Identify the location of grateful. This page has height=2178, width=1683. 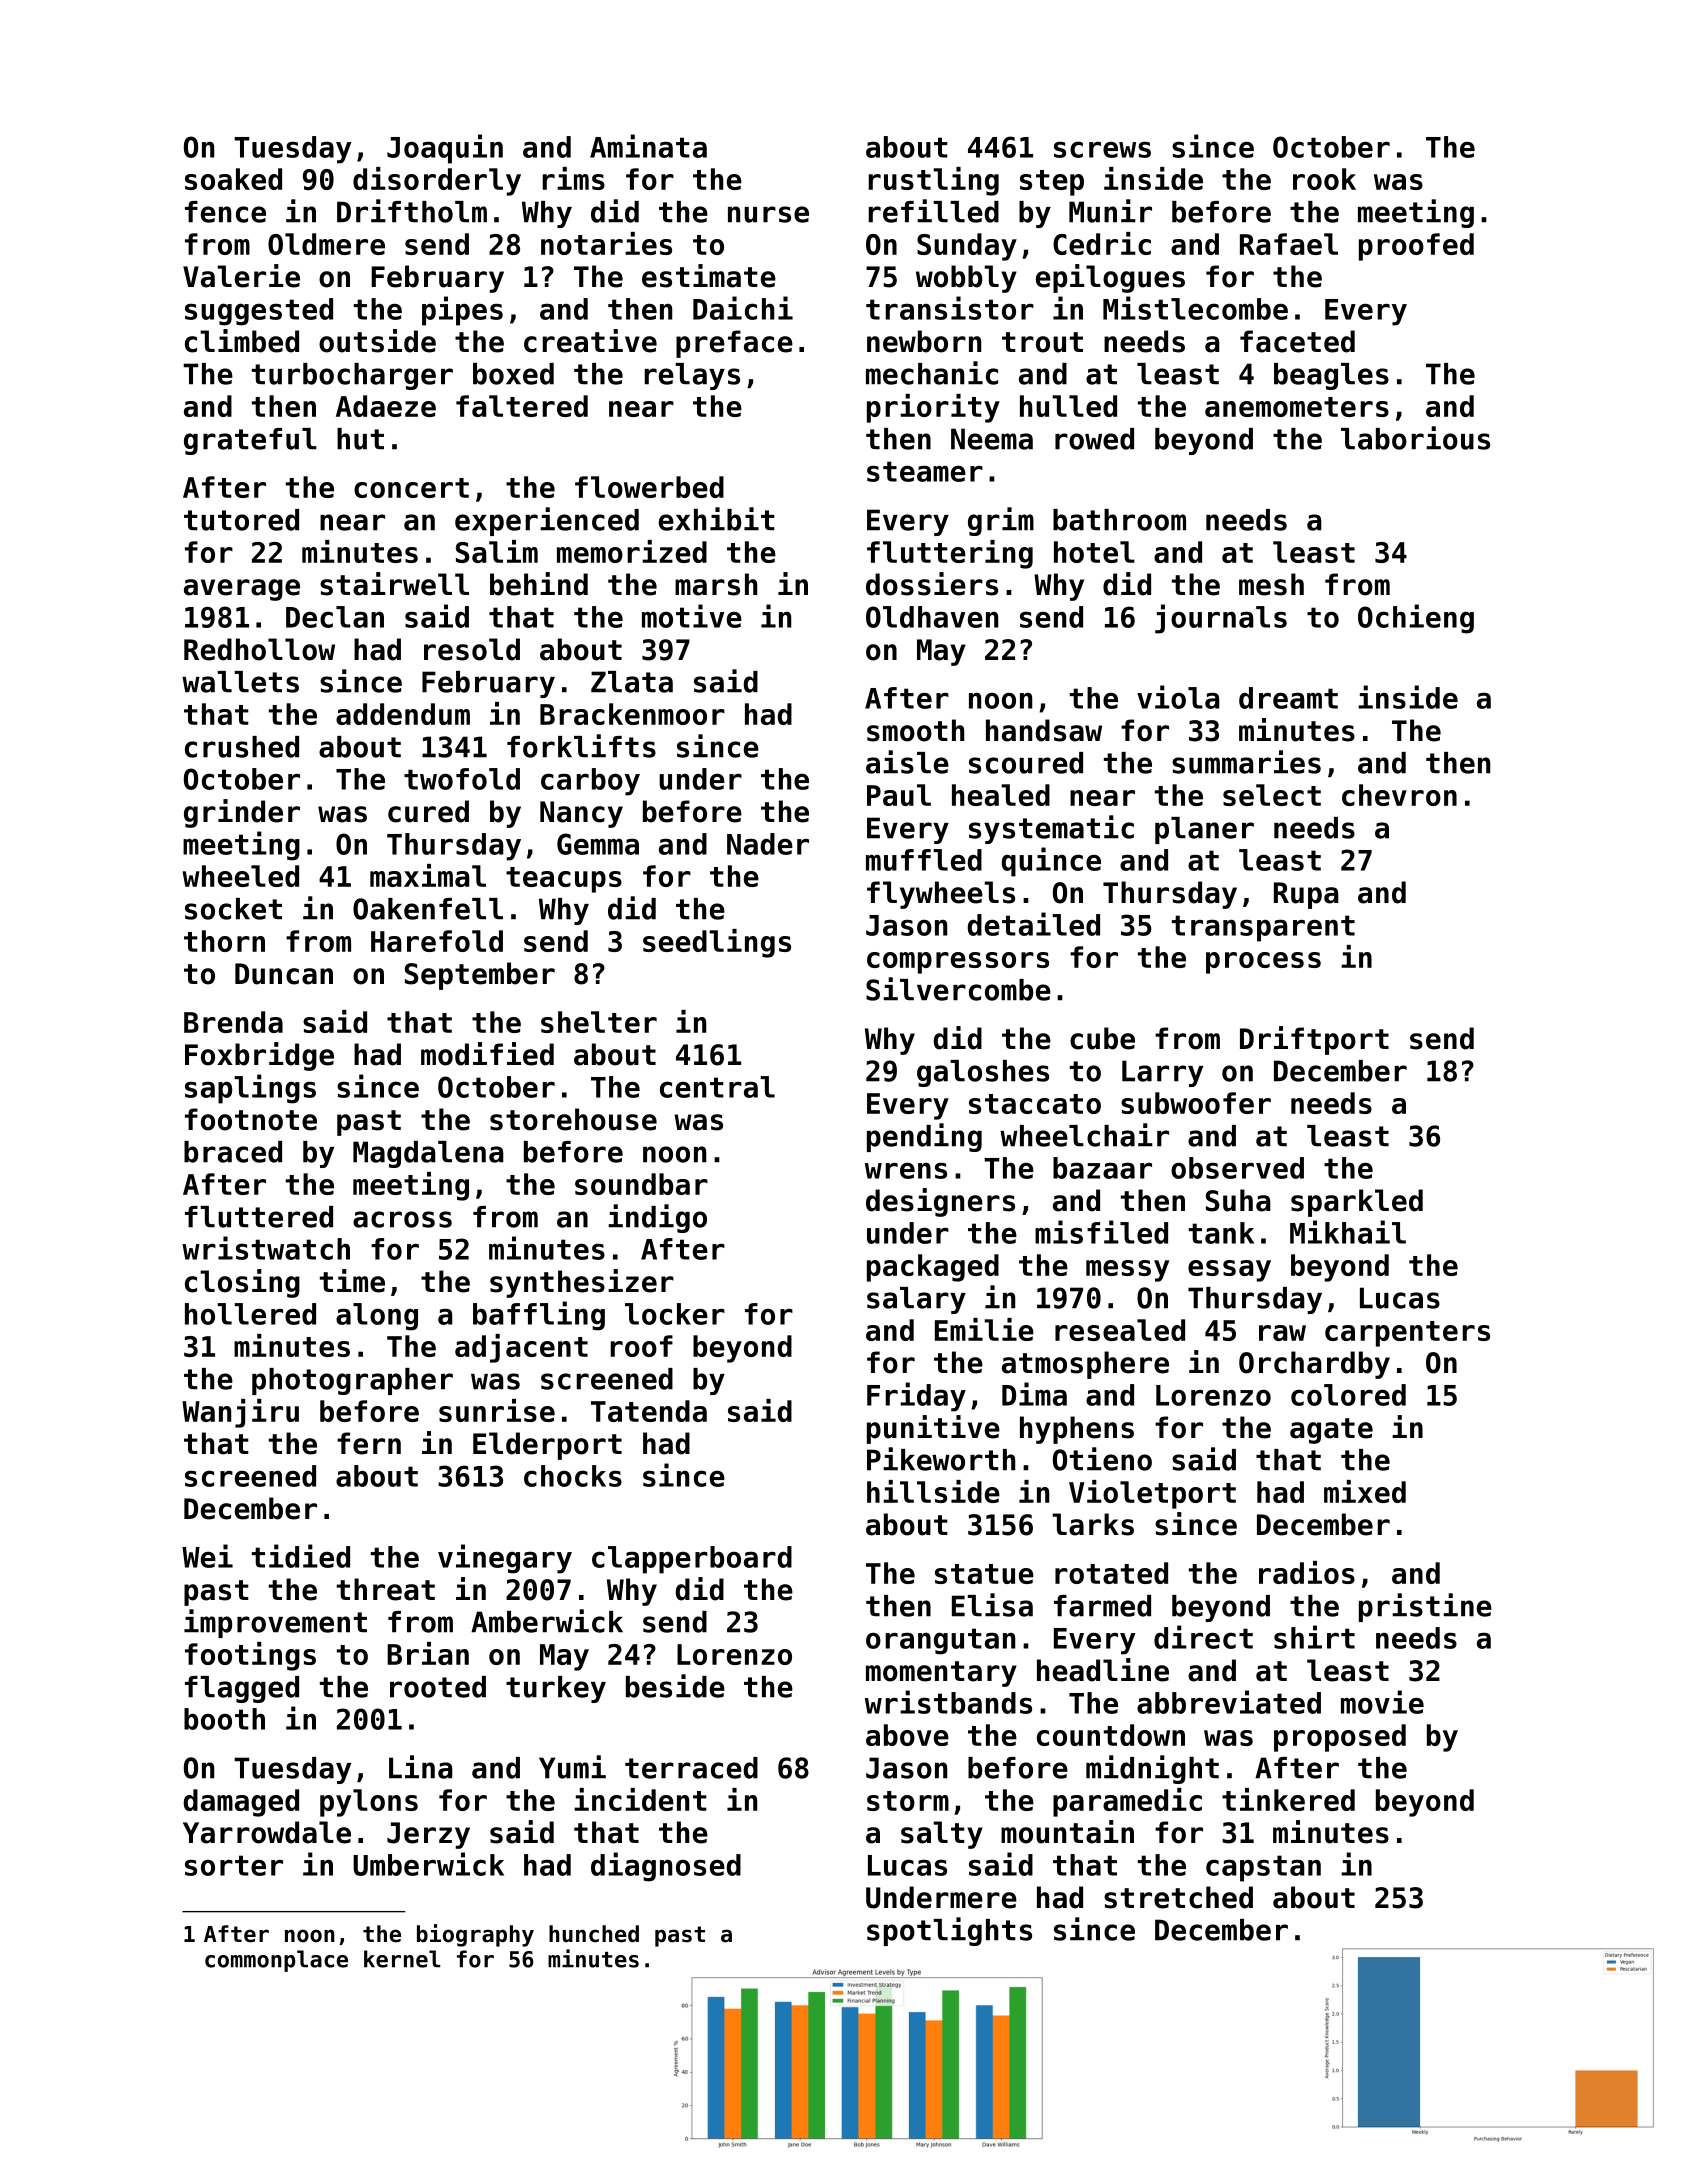
(250, 441).
